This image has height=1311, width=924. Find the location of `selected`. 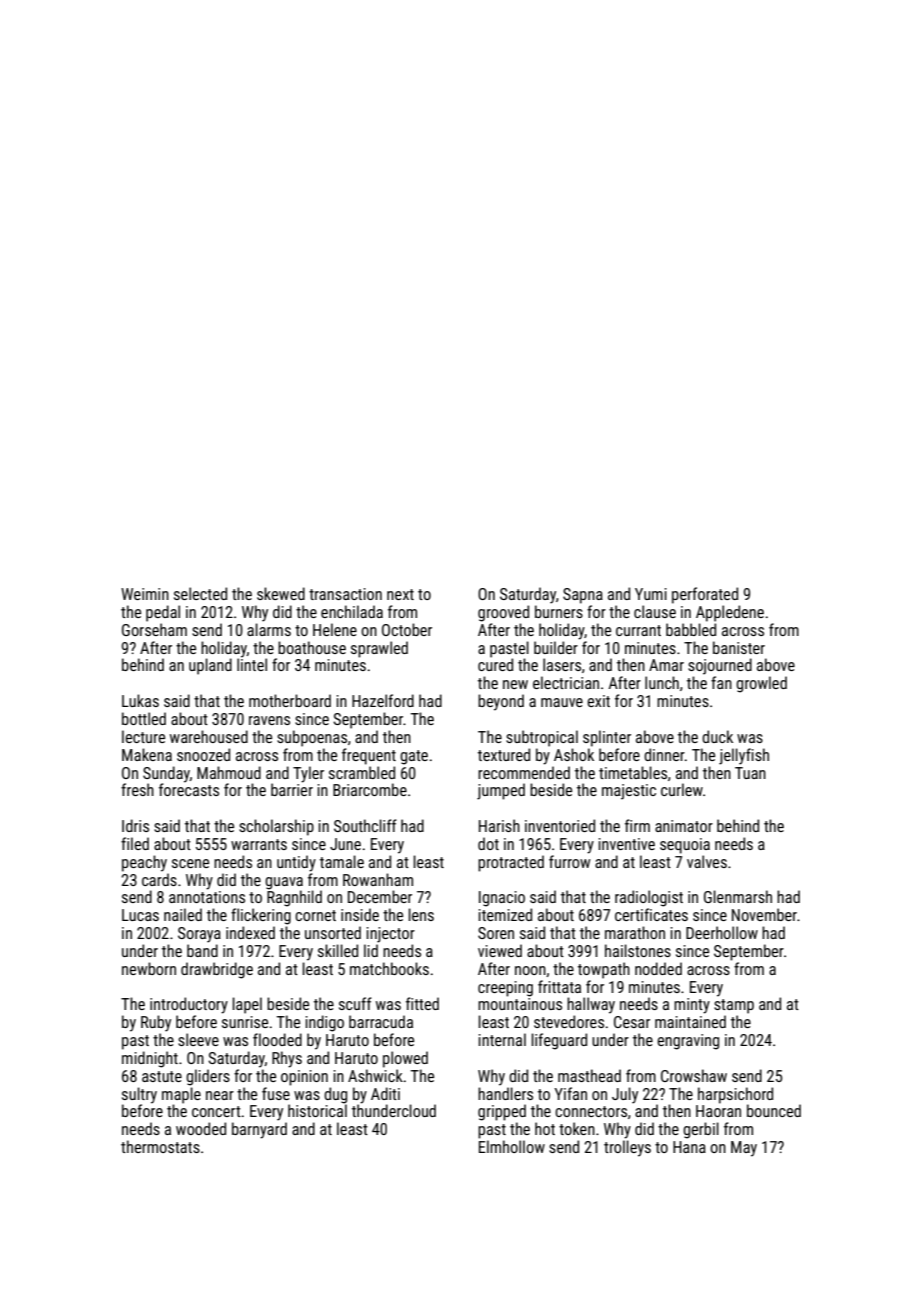

selected is located at coordinates (200, 593).
